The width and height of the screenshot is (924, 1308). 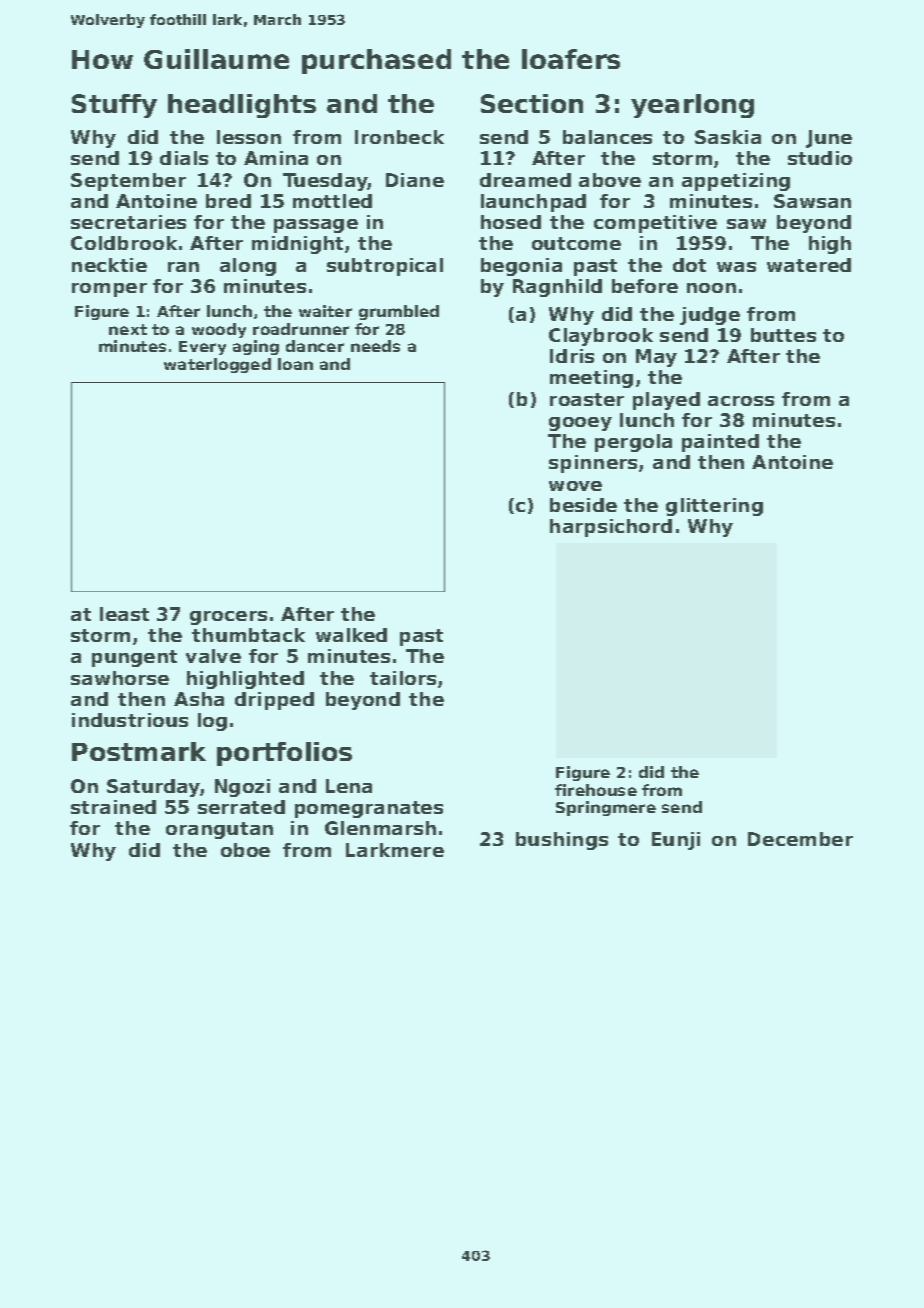 What do you see at coordinates (532, 103) in the screenshot?
I see `Section` at bounding box center [532, 103].
